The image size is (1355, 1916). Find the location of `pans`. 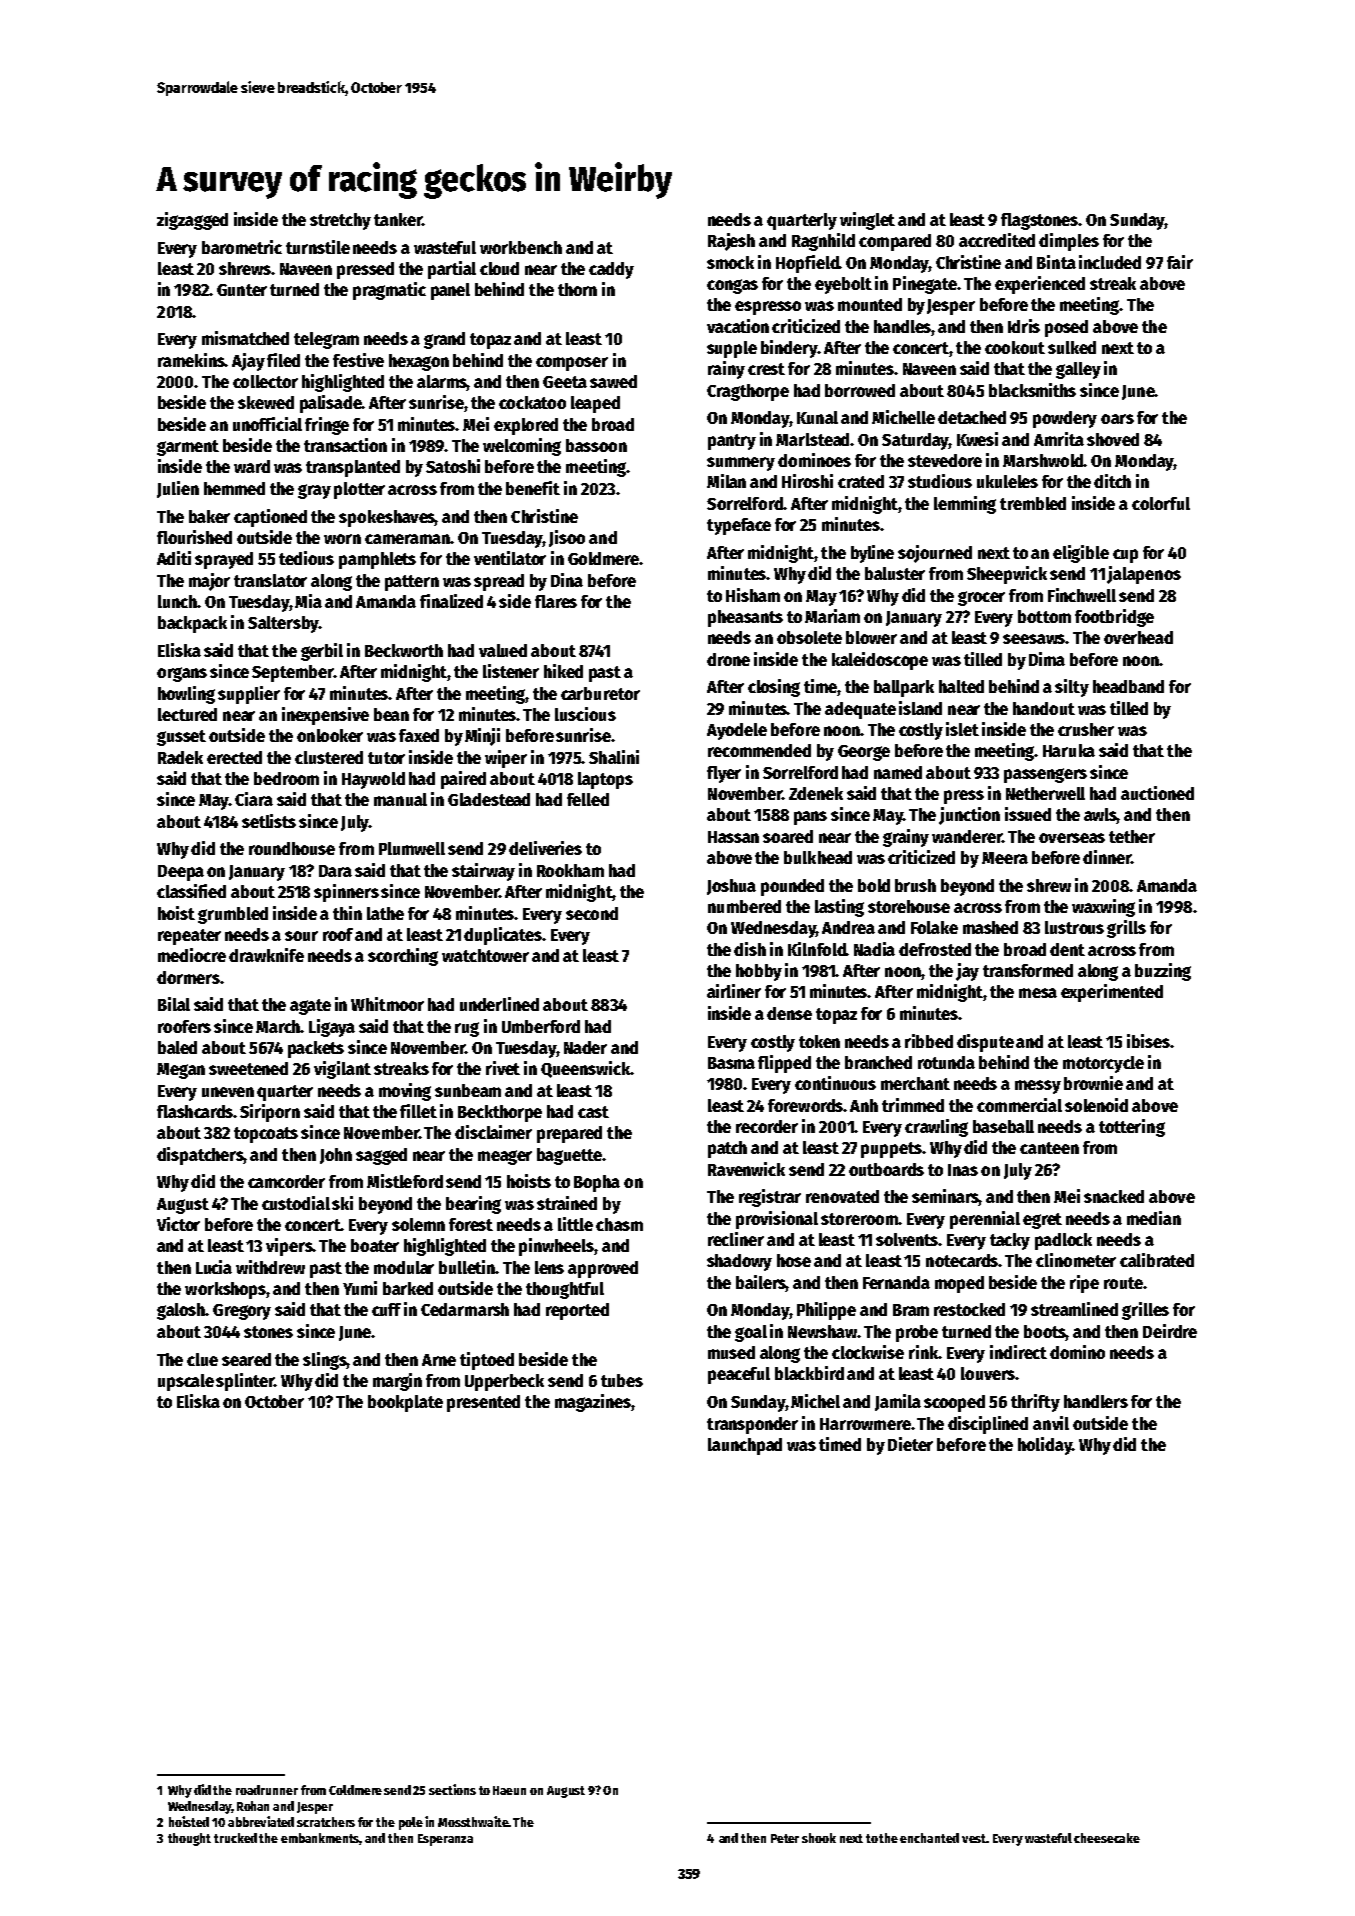

pans is located at coordinates (810, 818).
